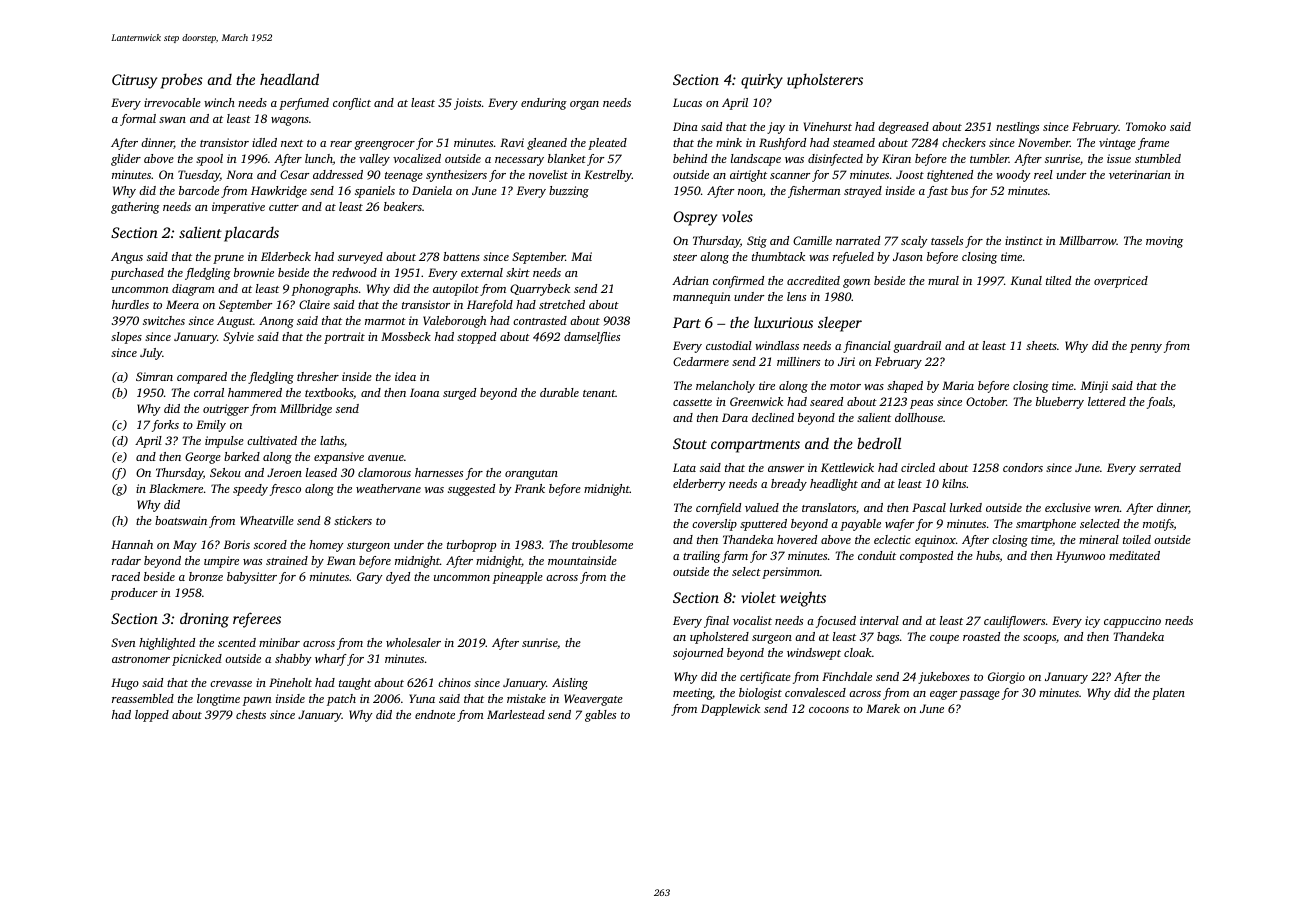 The height and width of the page is (924, 1308). What do you see at coordinates (290, 121) in the page?
I see `wagons` at bounding box center [290, 121].
